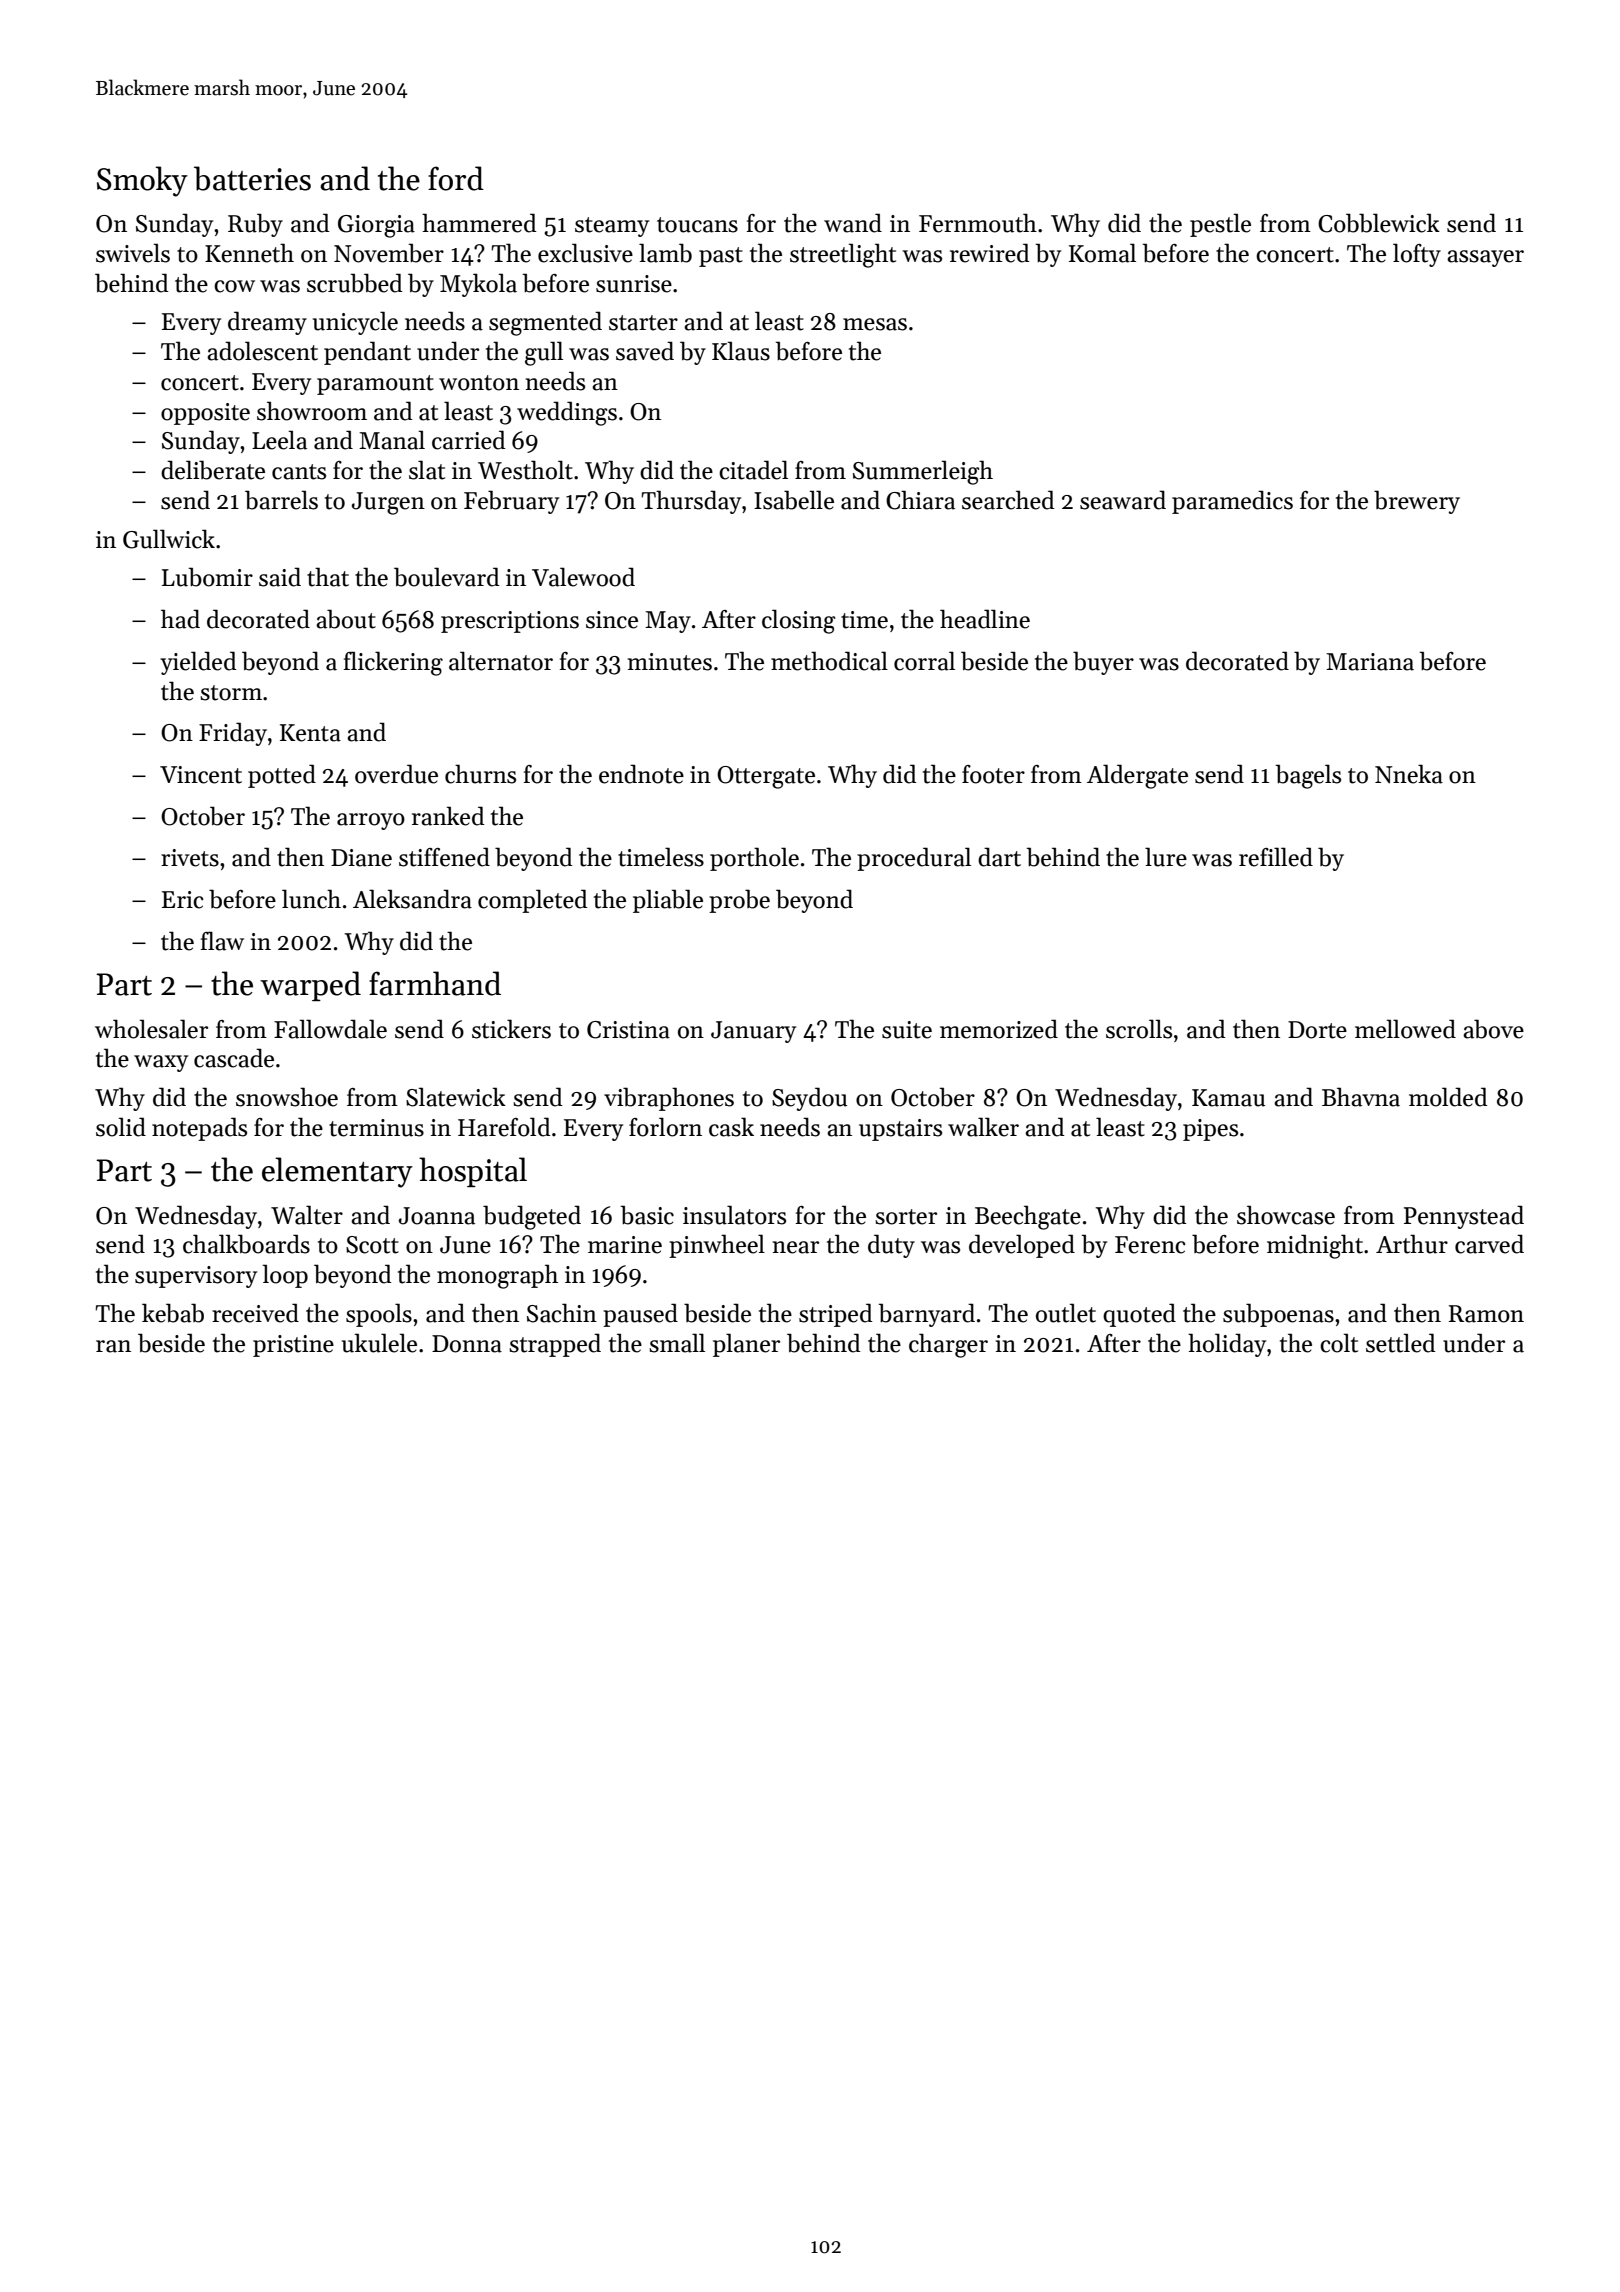 This screenshot has width=1620, height=2292. Describe the element at coordinates (1276, 857) in the screenshot. I see `refilled` at that location.
